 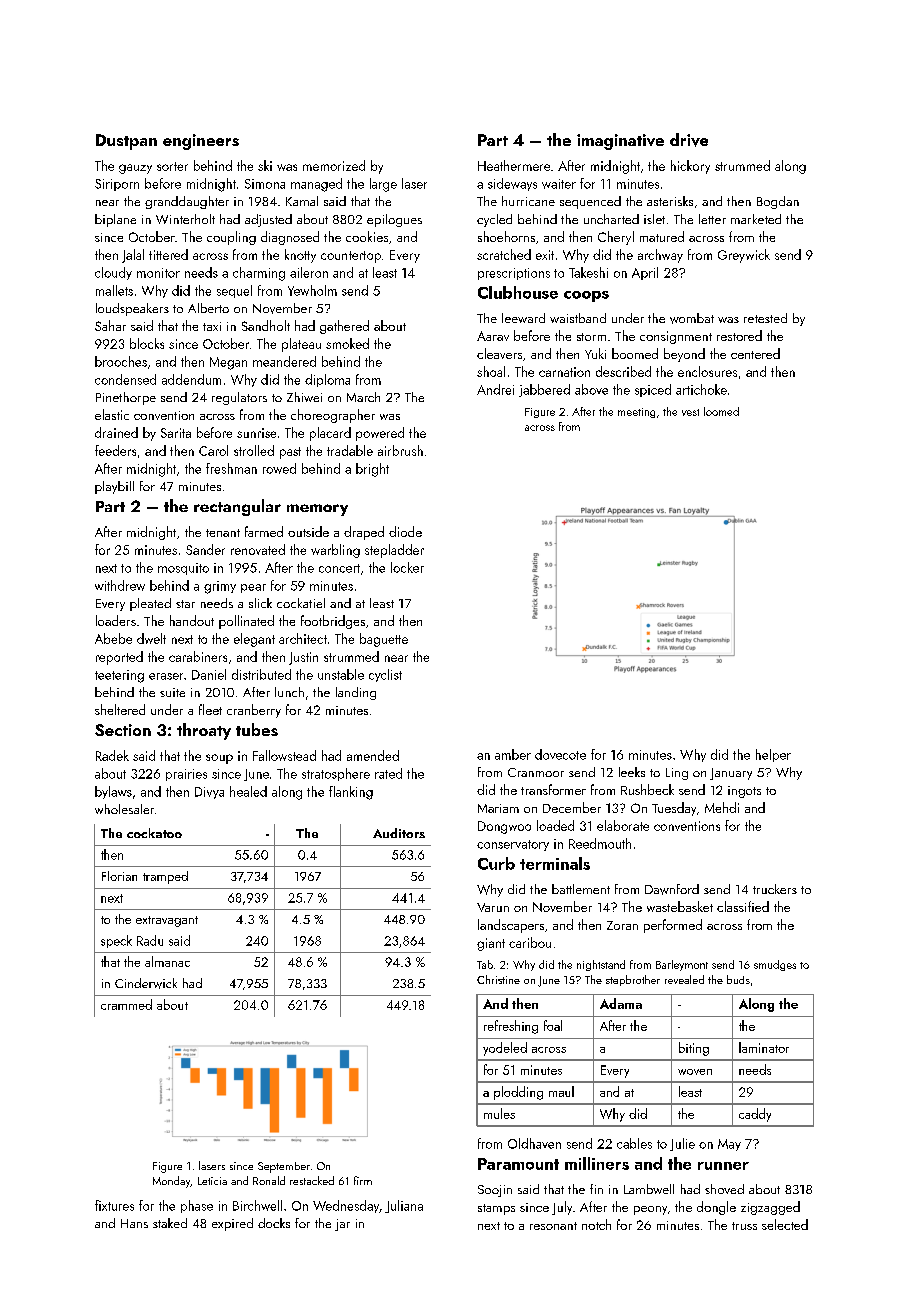 I want to click on almanac, so click(x=167, y=961).
